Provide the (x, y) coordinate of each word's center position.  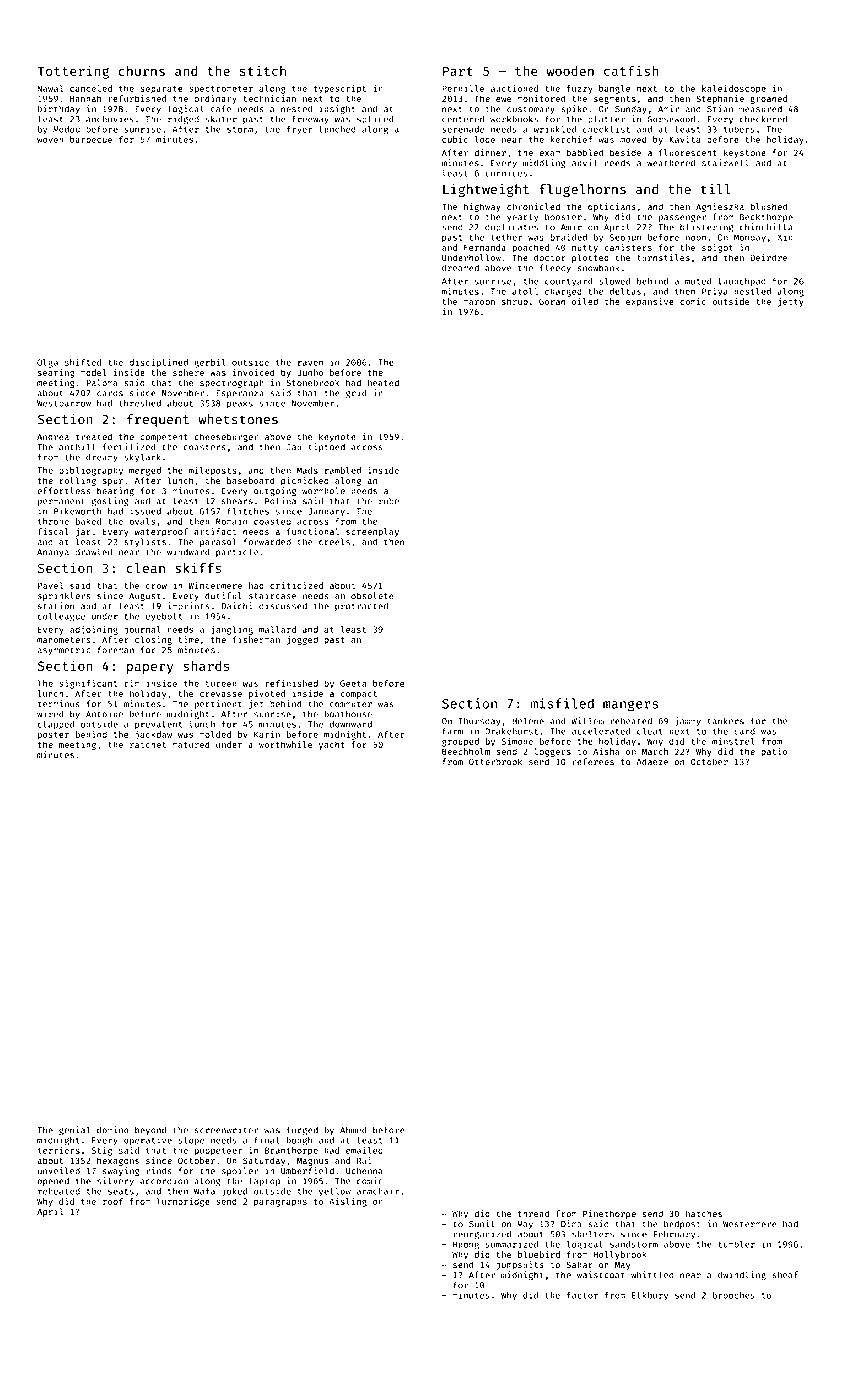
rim (132, 683)
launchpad (742, 282)
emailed (364, 1150)
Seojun (625, 238)
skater (221, 119)
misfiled (562, 703)
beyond (150, 1130)
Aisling (348, 1202)
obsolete (372, 595)
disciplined (158, 363)
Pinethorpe (609, 1214)
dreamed (460, 268)
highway (482, 207)
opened (53, 1182)
